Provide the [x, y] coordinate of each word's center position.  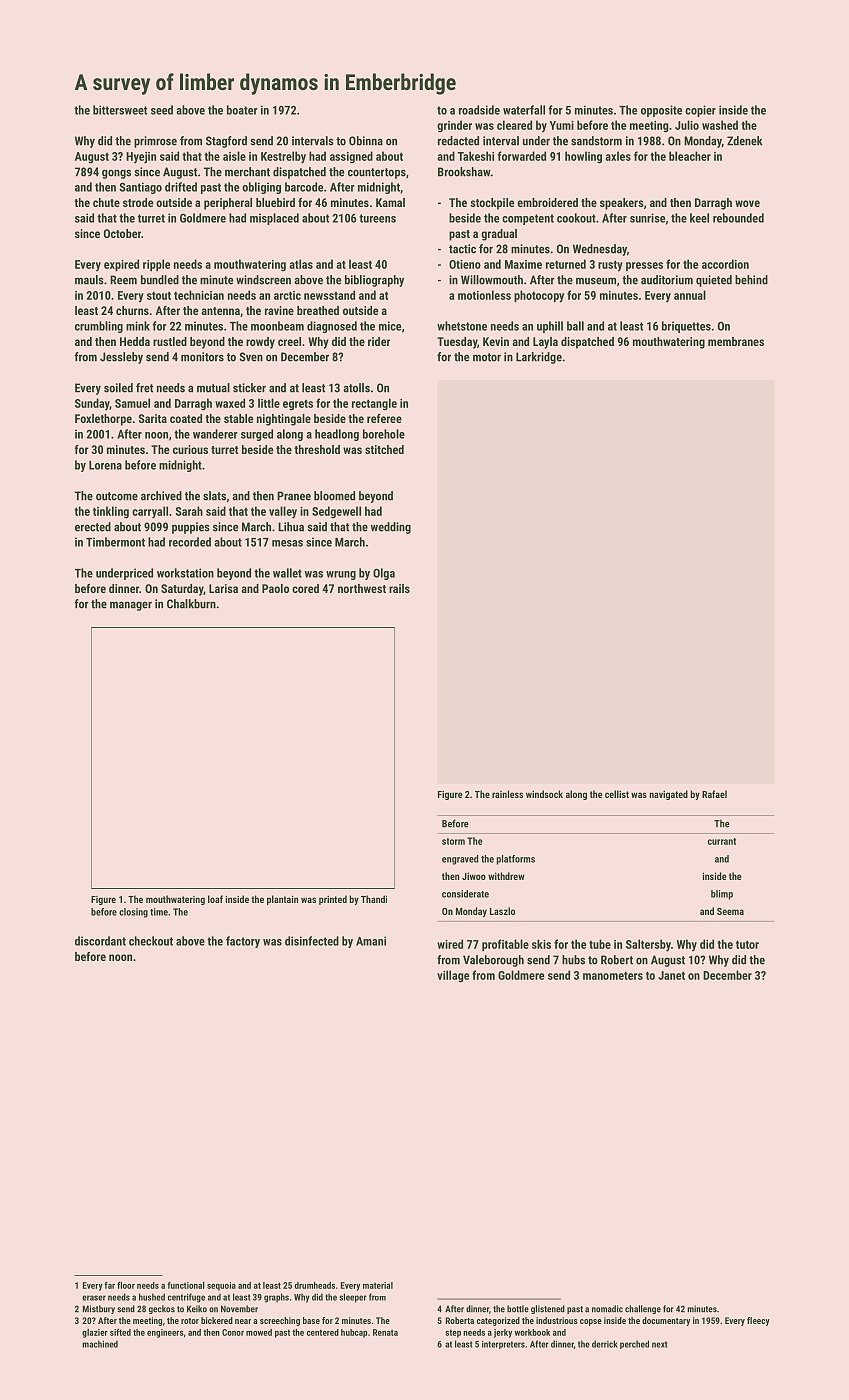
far [109, 1285]
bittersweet [120, 110]
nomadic [607, 1309]
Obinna [366, 141]
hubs [573, 960]
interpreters [503, 1345]
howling [583, 157]
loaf [215, 899]
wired [450, 944]
